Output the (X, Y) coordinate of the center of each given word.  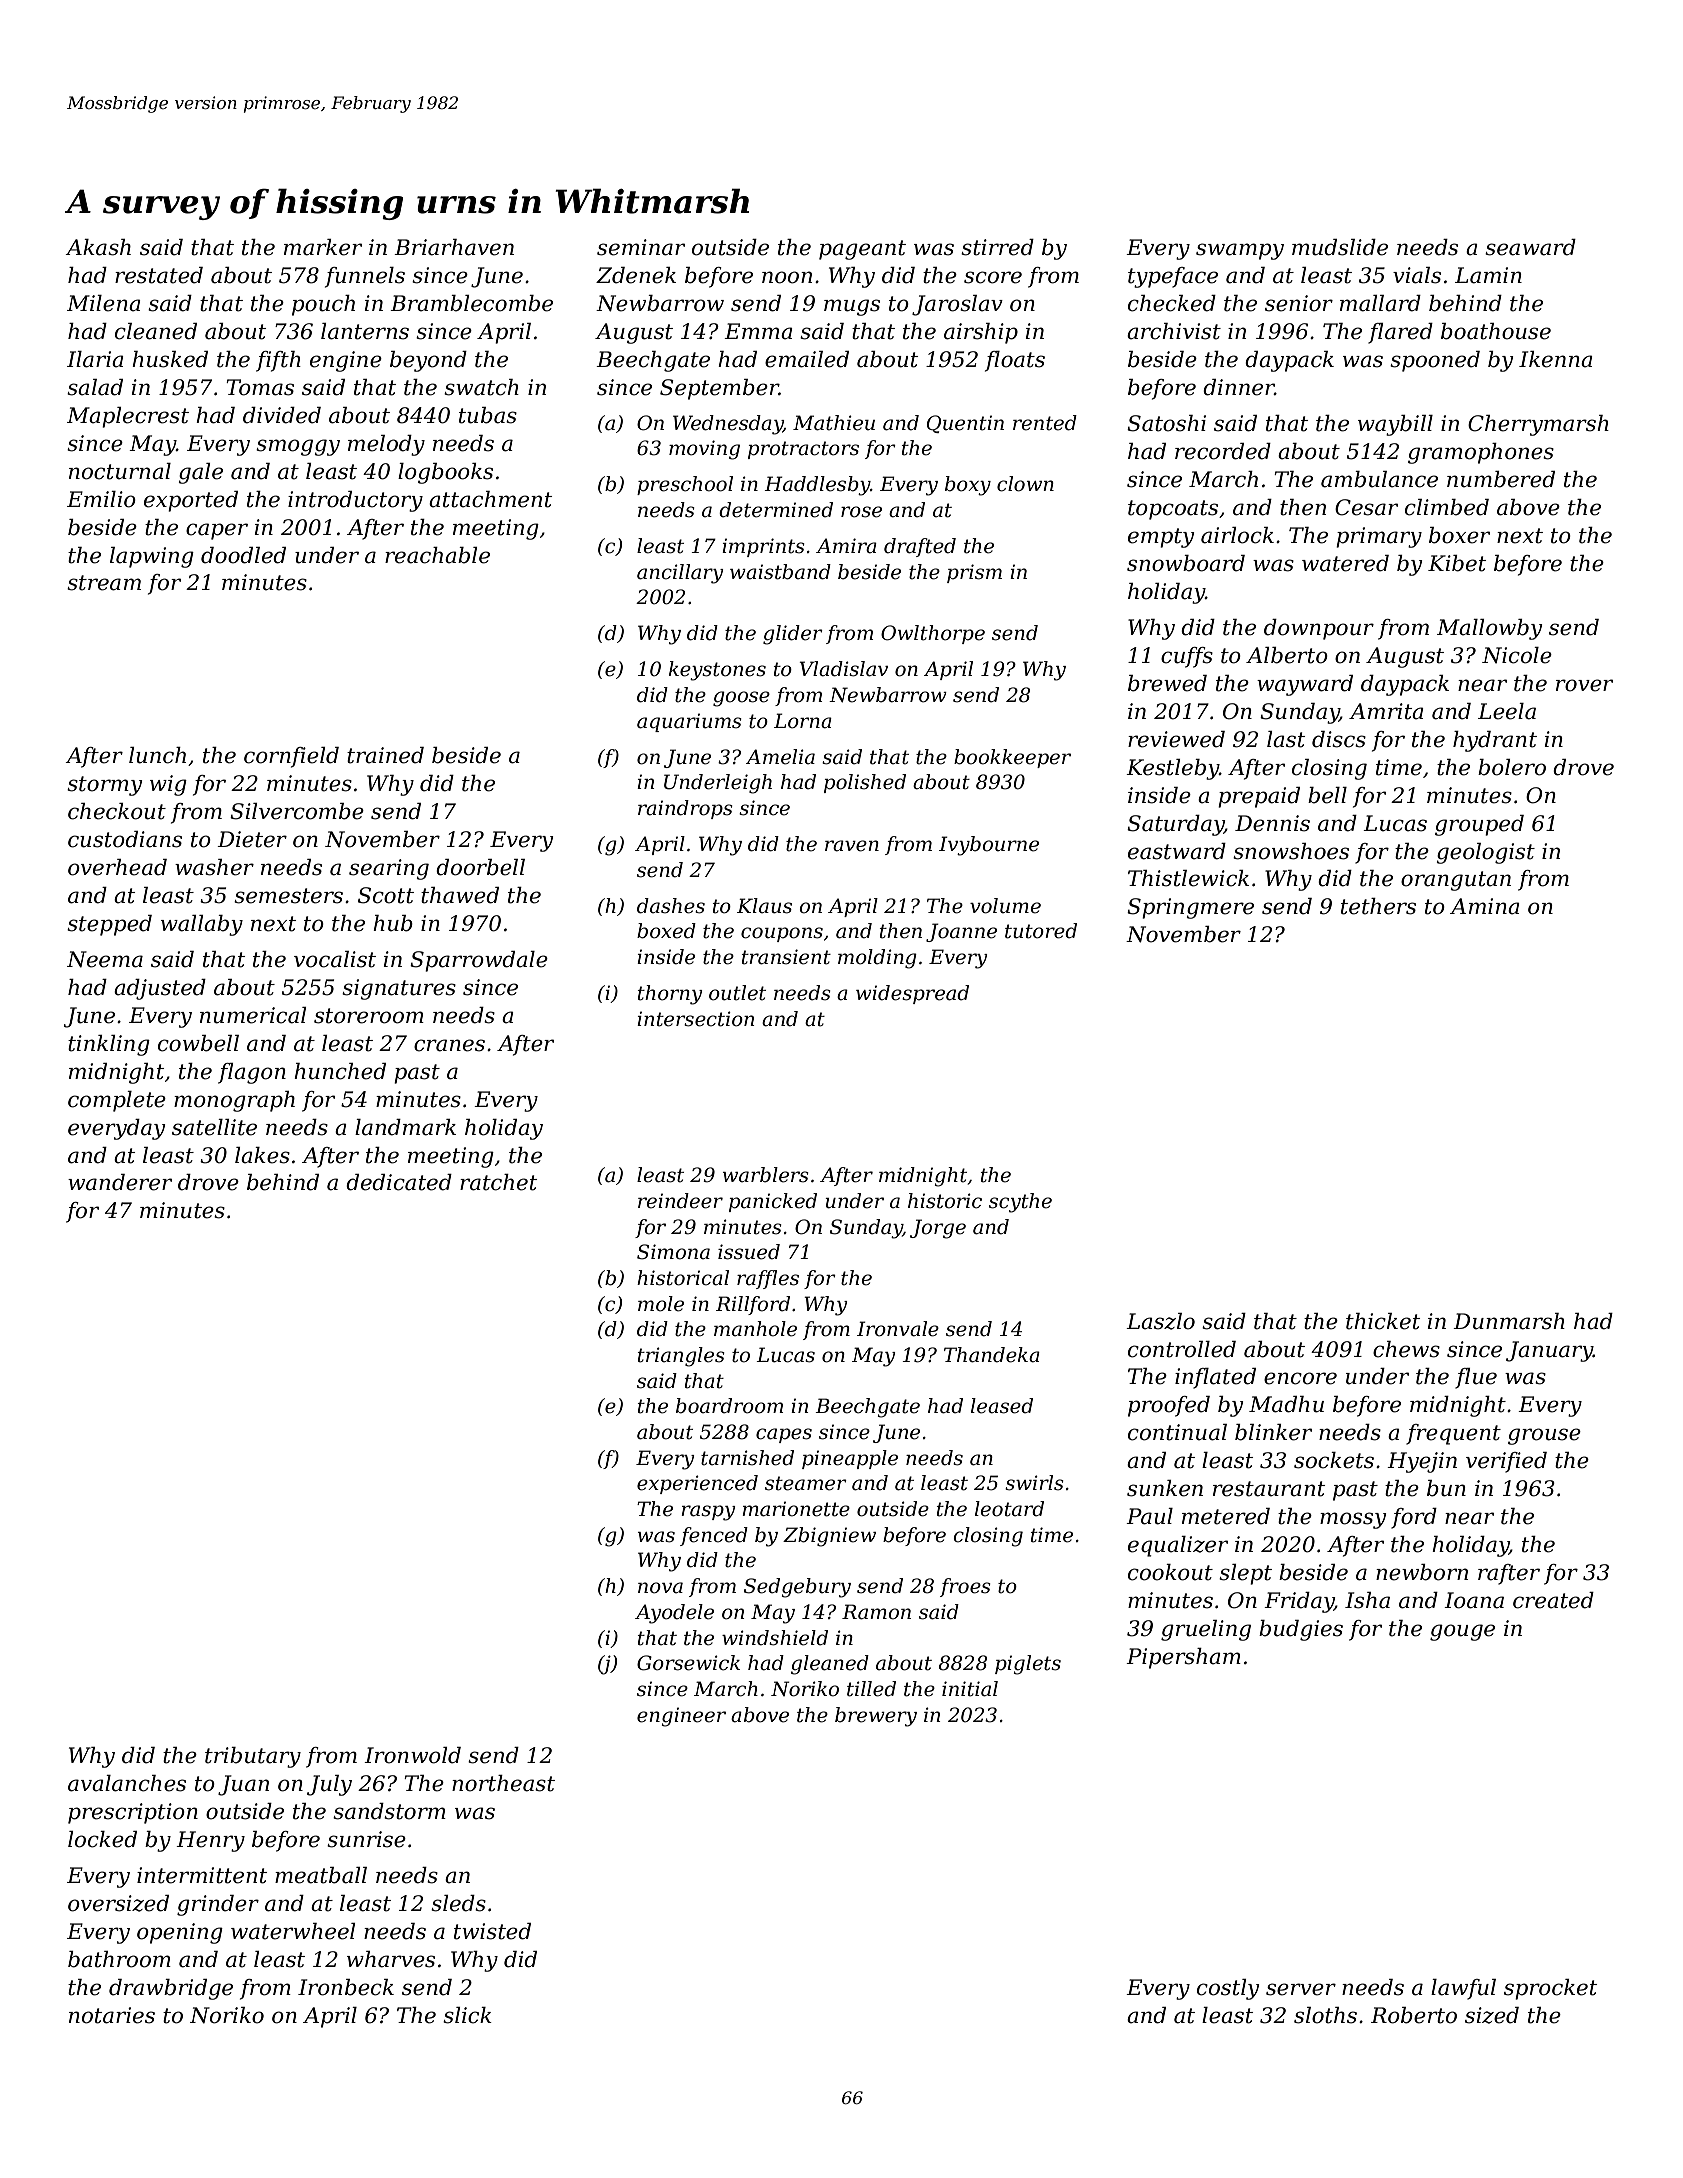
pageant (862, 250)
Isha (1367, 1600)
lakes (262, 1155)
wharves (391, 1959)
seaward (1530, 247)
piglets (1028, 1665)
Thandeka (992, 1355)
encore (1300, 1378)
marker (323, 247)
